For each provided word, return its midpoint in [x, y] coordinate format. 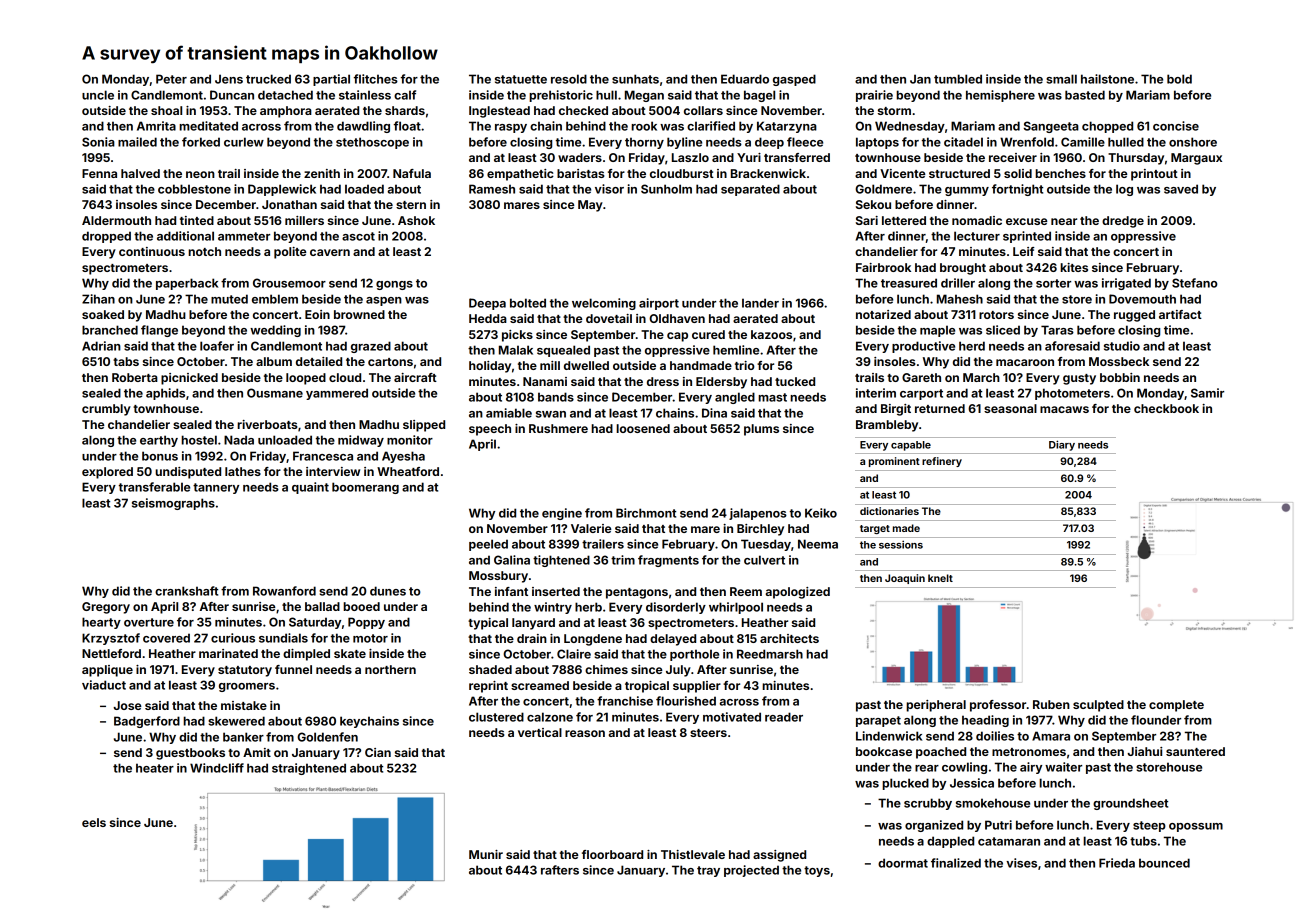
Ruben [1051, 704]
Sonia [98, 142]
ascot [358, 236]
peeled [488, 545]
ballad [322, 606]
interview [333, 471]
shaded [490, 669]
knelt [940, 578]
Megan [644, 96]
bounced [1164, 863]
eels [94, 822]
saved [1181, 189]
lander [760, 303]
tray [708, 871]
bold [1179, 79]
